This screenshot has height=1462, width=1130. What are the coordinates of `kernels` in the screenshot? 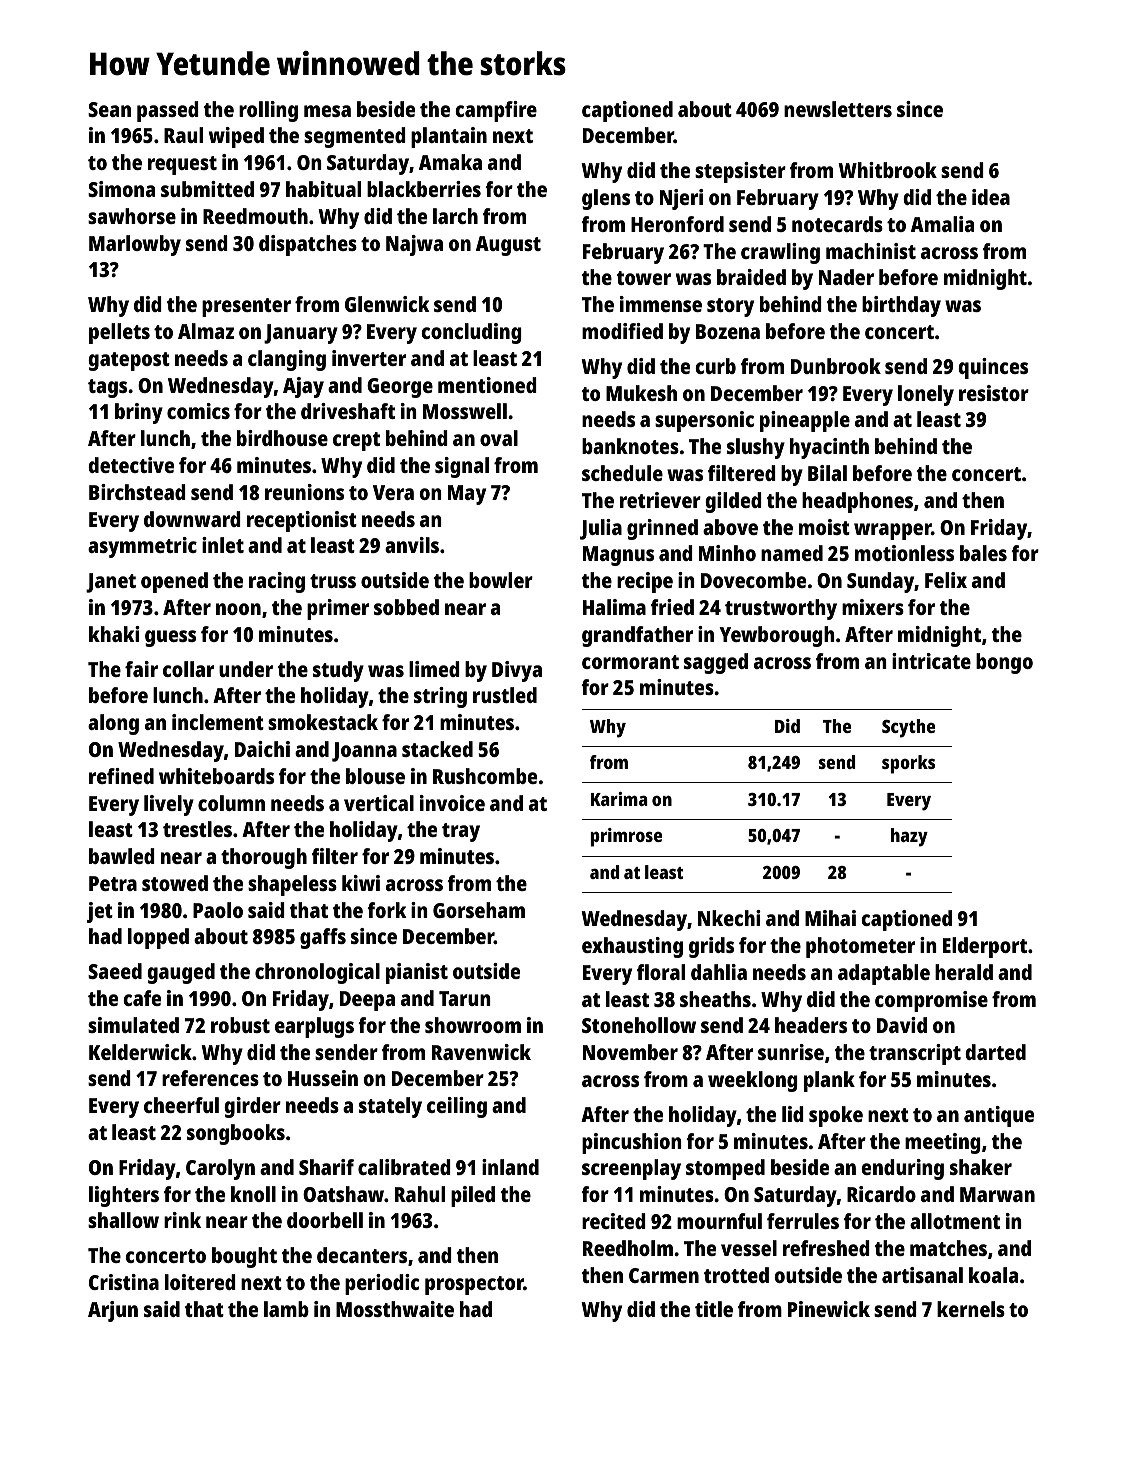 It's located at (971, 1309).
